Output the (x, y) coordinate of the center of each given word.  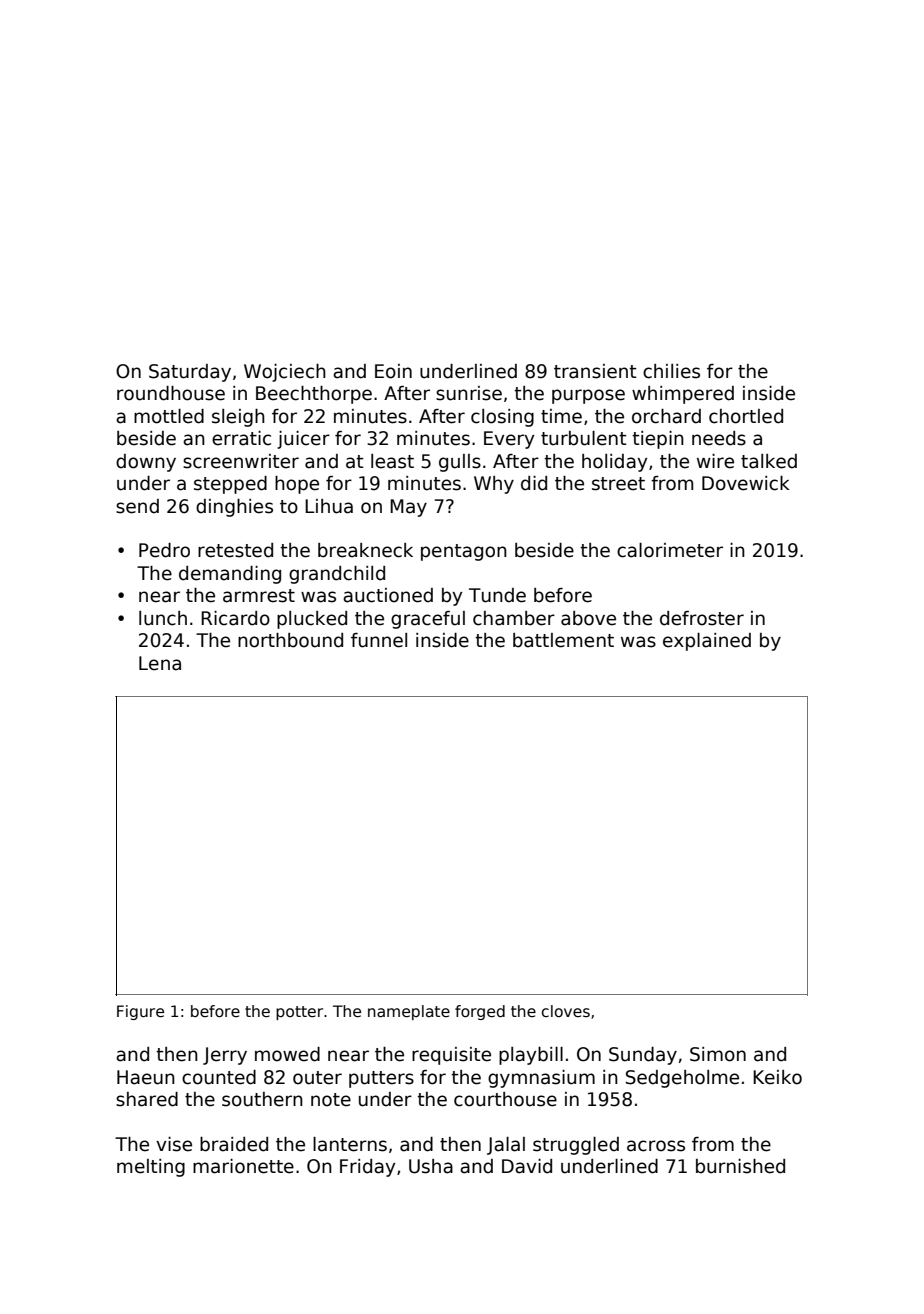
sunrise (469, 393)
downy (146, 463)
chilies (671, 371)
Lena (160, 663)
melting (151, 1168)
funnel (379, 640)
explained (707, 642)
